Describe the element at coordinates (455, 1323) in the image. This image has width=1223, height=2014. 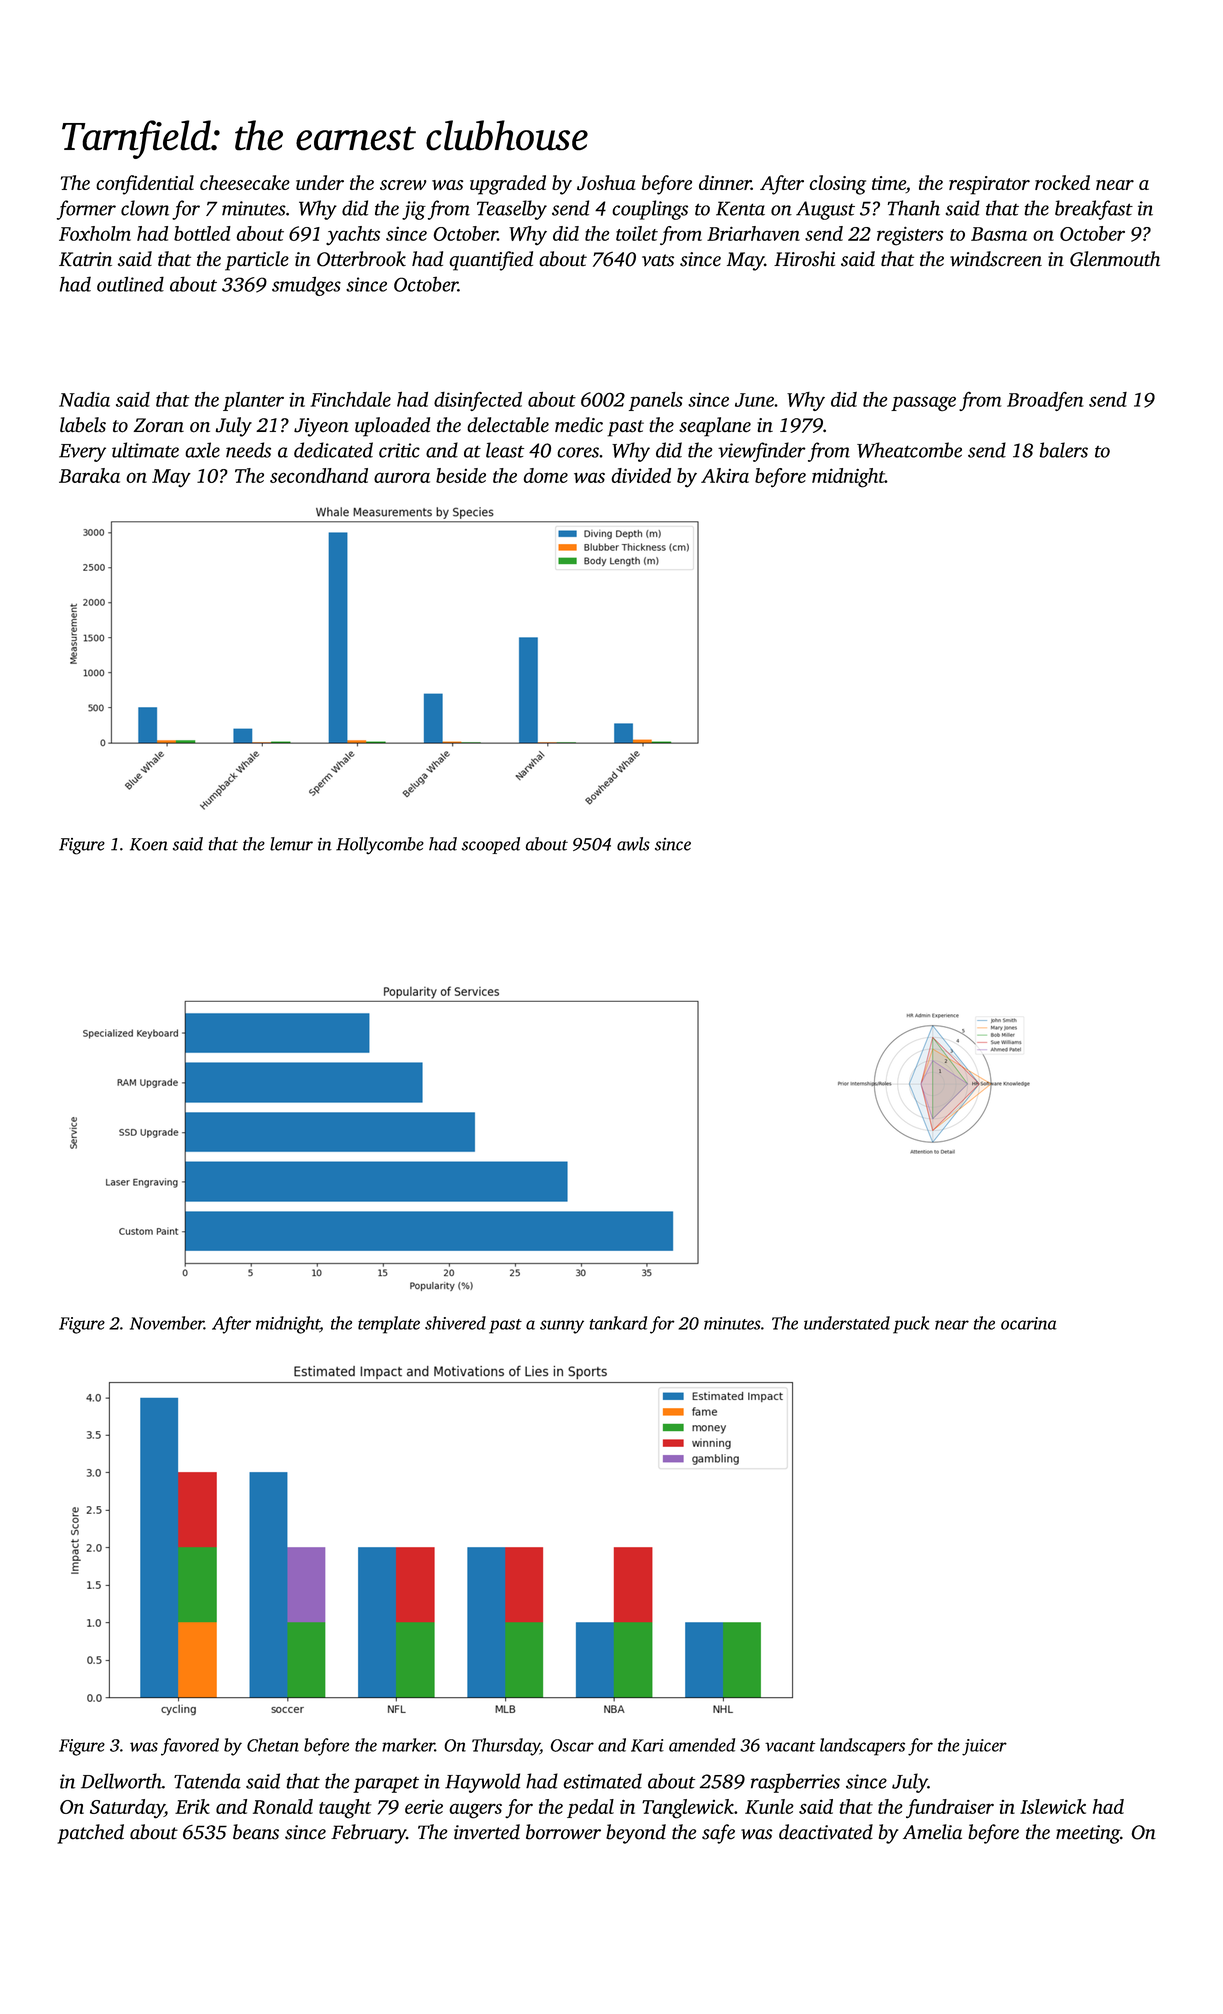
I see `shivered` at that location.
